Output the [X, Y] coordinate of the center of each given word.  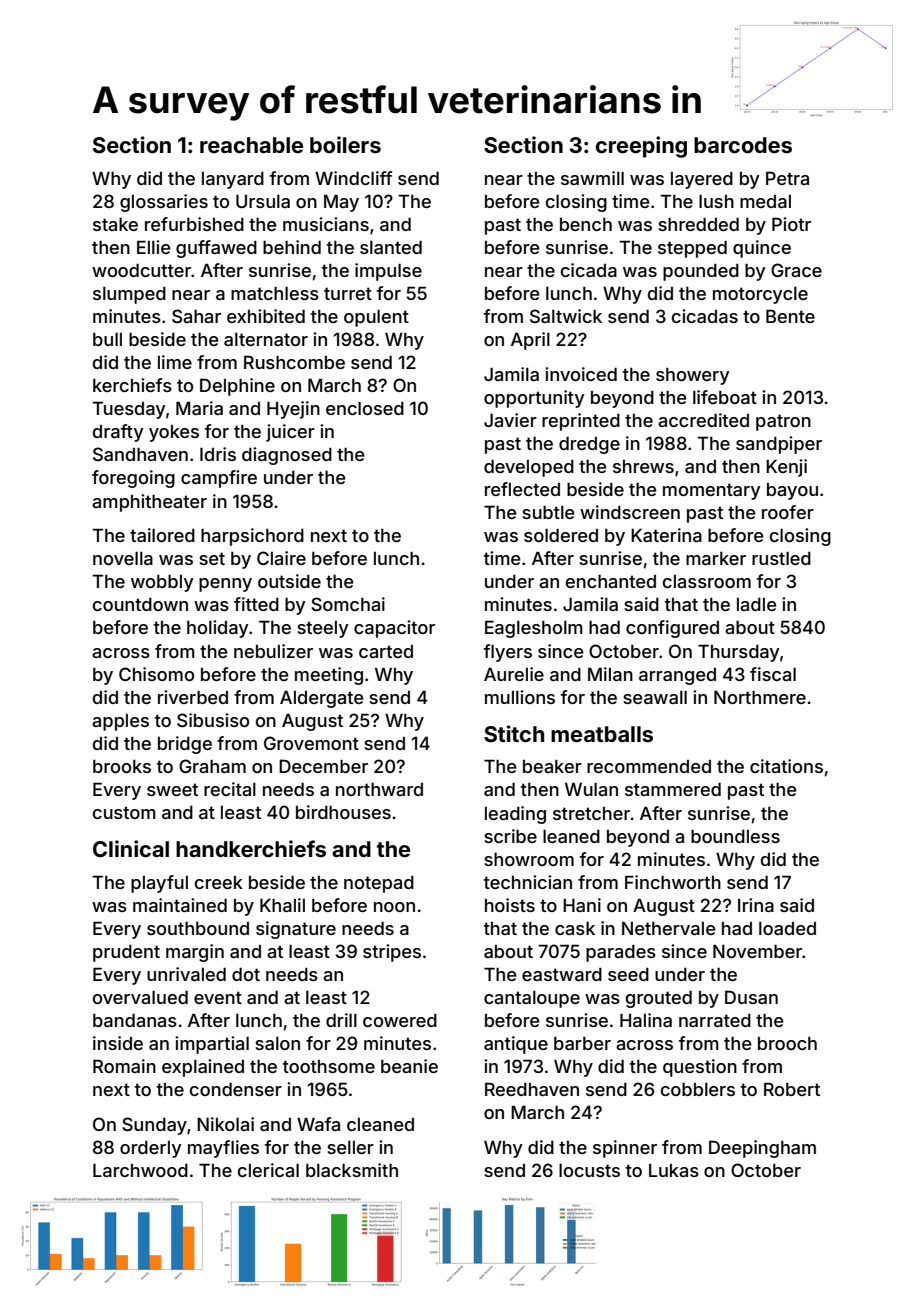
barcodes [743, 145]
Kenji [786, 468]
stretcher [591, 813]
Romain [124, 1066]
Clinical [131, 848]
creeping [641, 147]
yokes [174, 433]
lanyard [233, 180]
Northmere [760, 697]
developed [529, 468]
